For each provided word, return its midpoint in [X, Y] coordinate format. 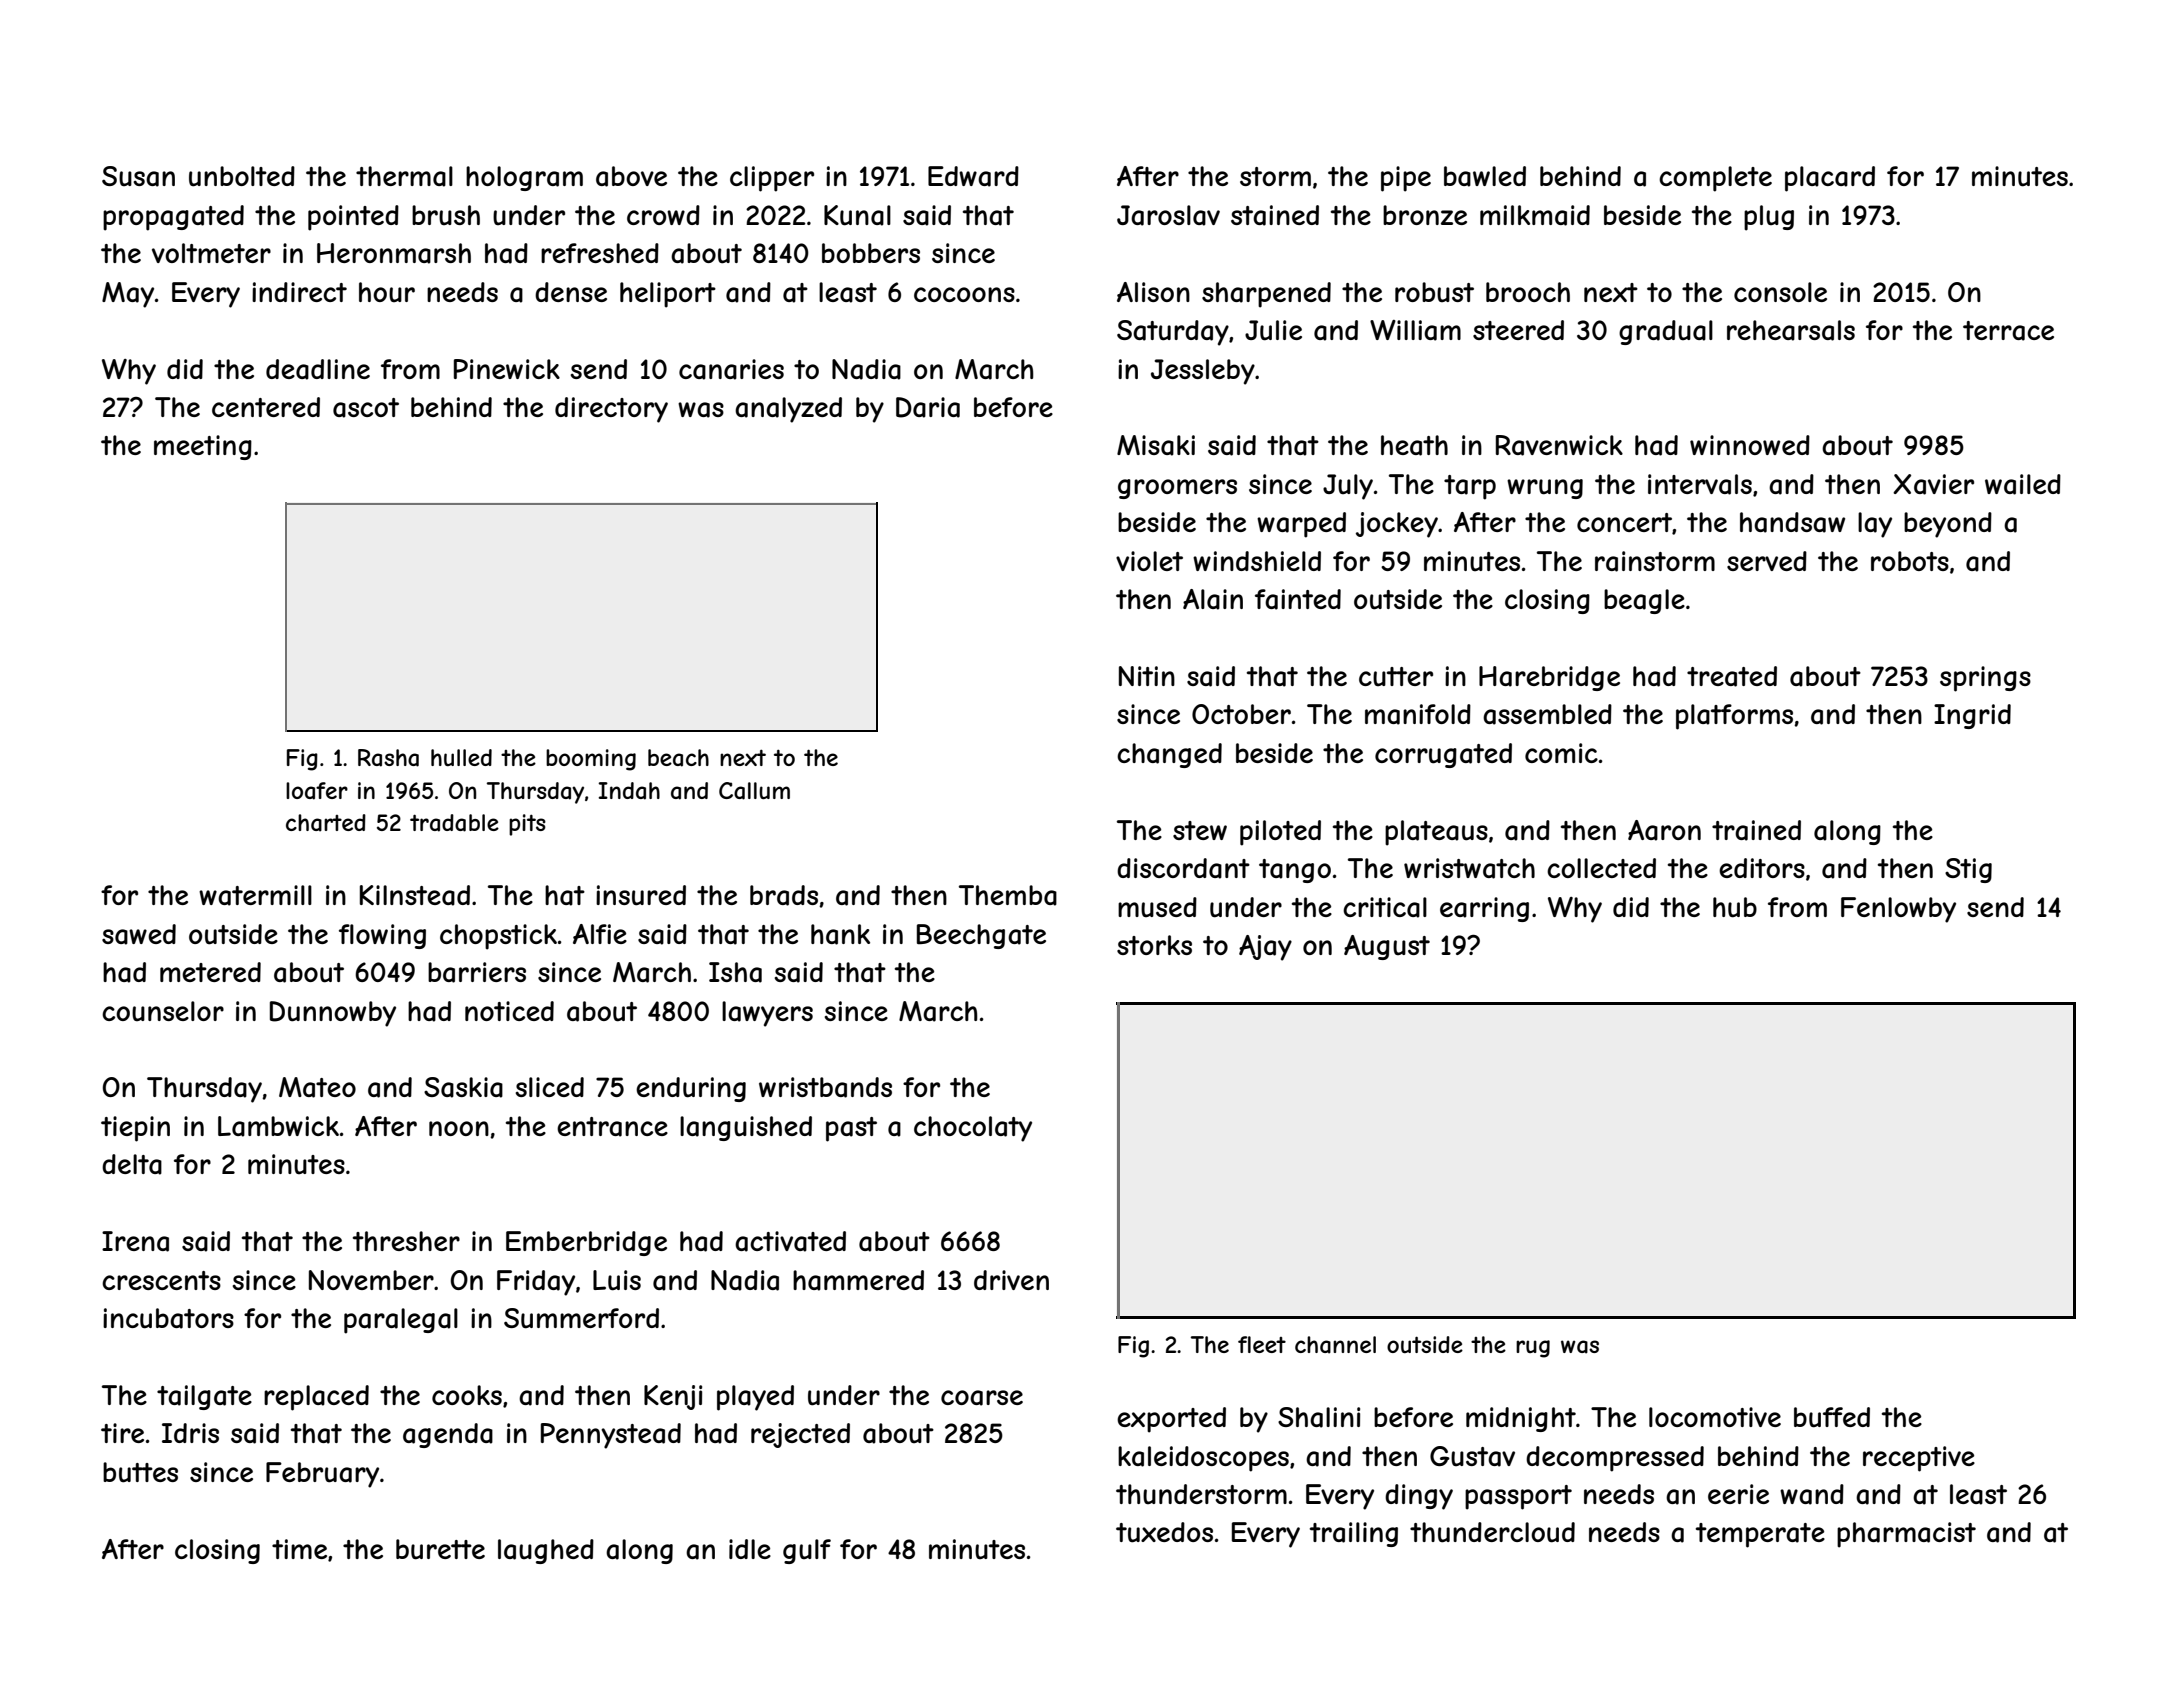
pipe [1406, 179]
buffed [1832, 1417]
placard [1830, 179]
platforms [1734, 717]
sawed [139, 934]
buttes [140, 1472]
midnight [1521, 1419]
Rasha [388, 758]
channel [1335, 1345]
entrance [612, 1127]
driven [1011, 1280]
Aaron [1664, 830]
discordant [1183, 868]
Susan [138, 176]
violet [1149, 561]
